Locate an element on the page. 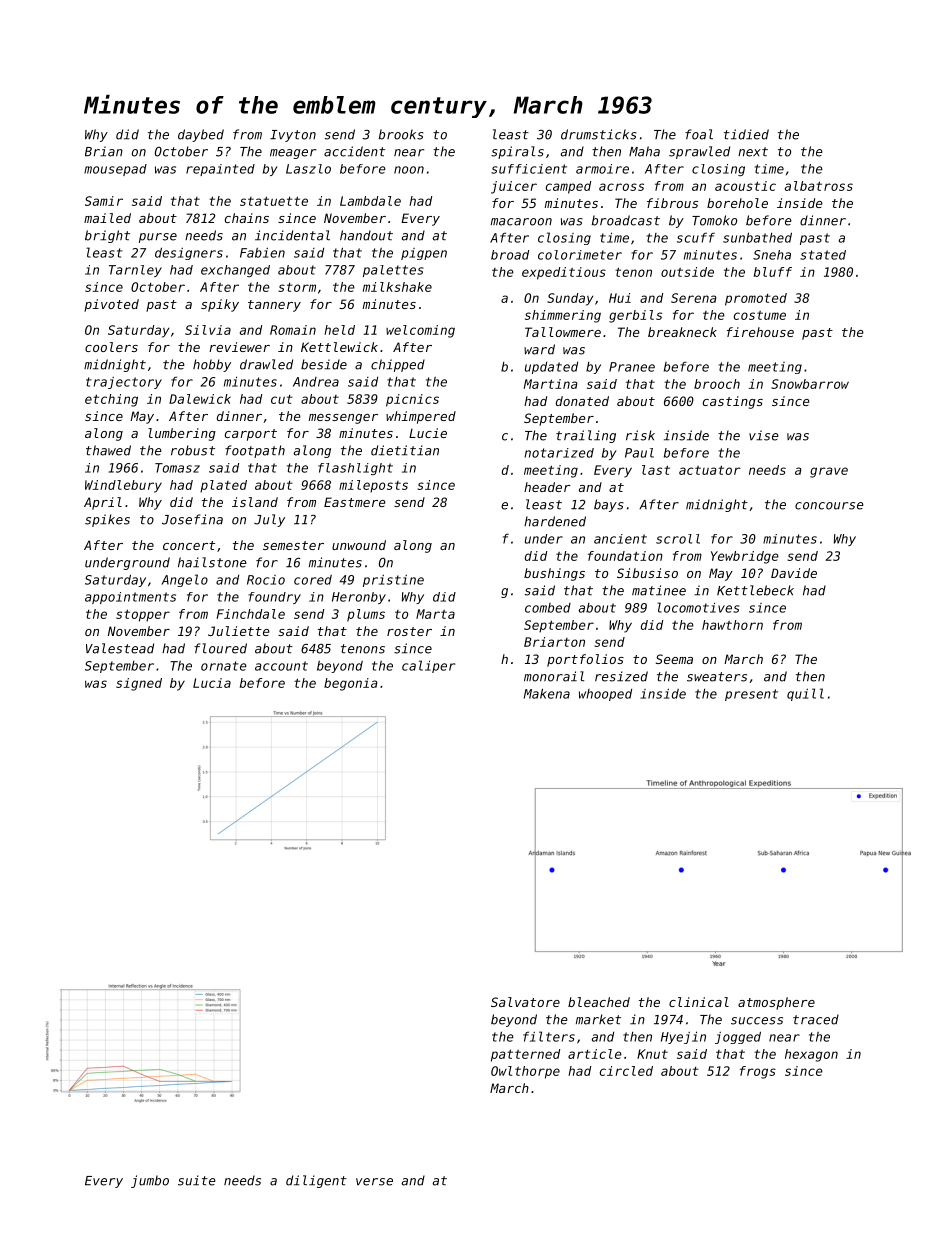  hardened is located at coordinates (555, 521).
